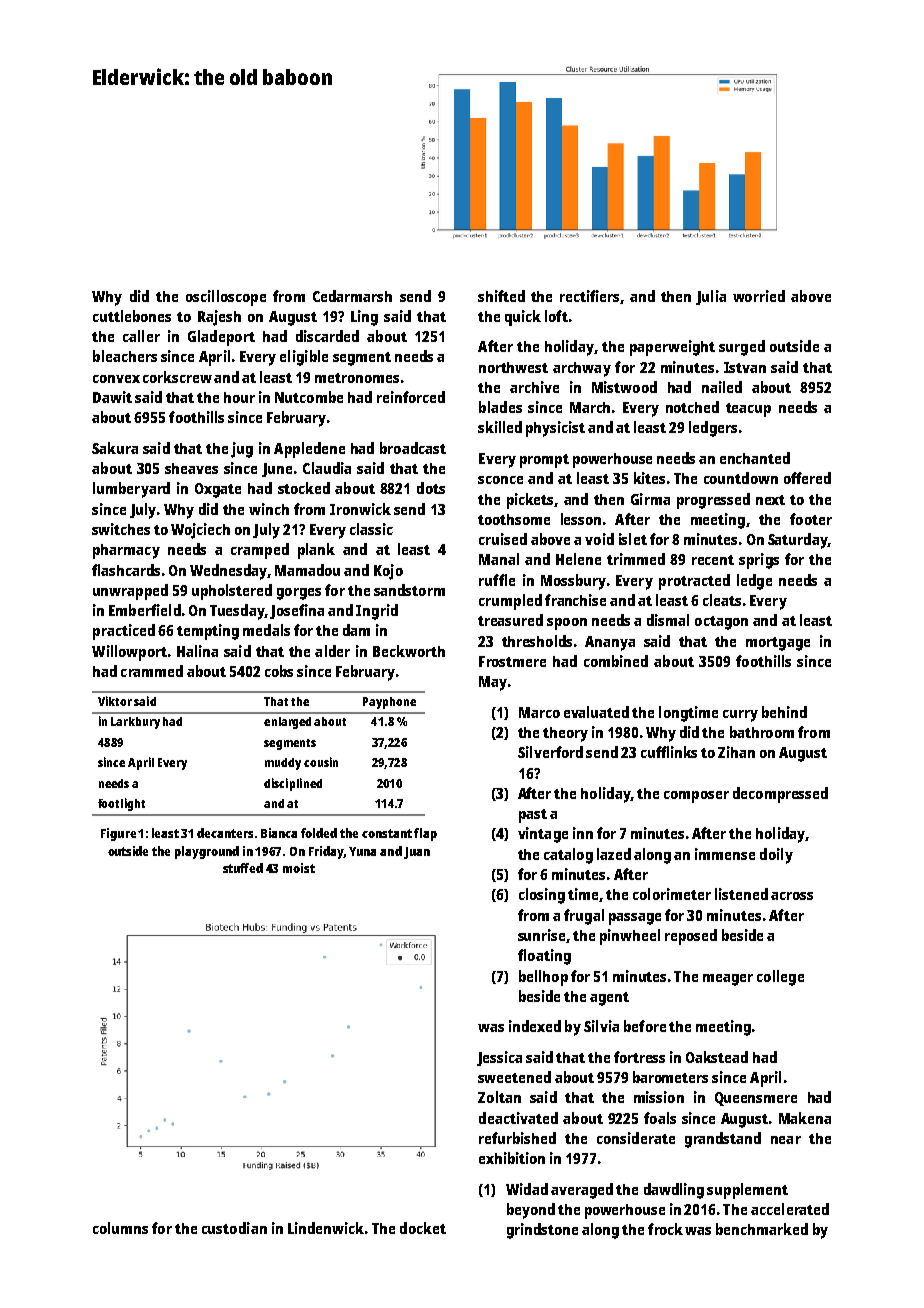 Image resolution: width=924 pixels, height=1308 pixels. I want to click on teacup, so click(748, 410).
